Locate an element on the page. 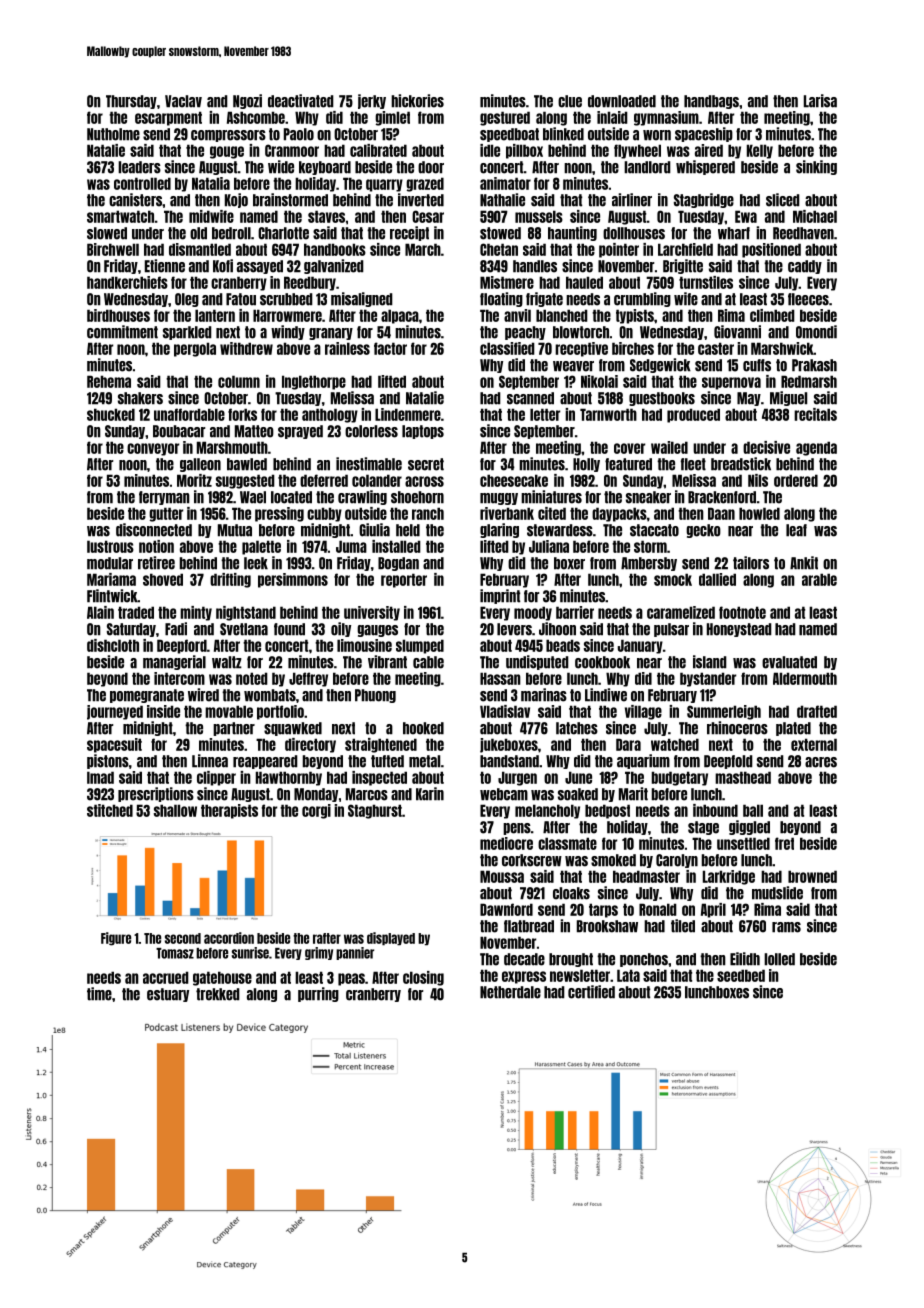  hickories is located at coordinates (417, 101).
